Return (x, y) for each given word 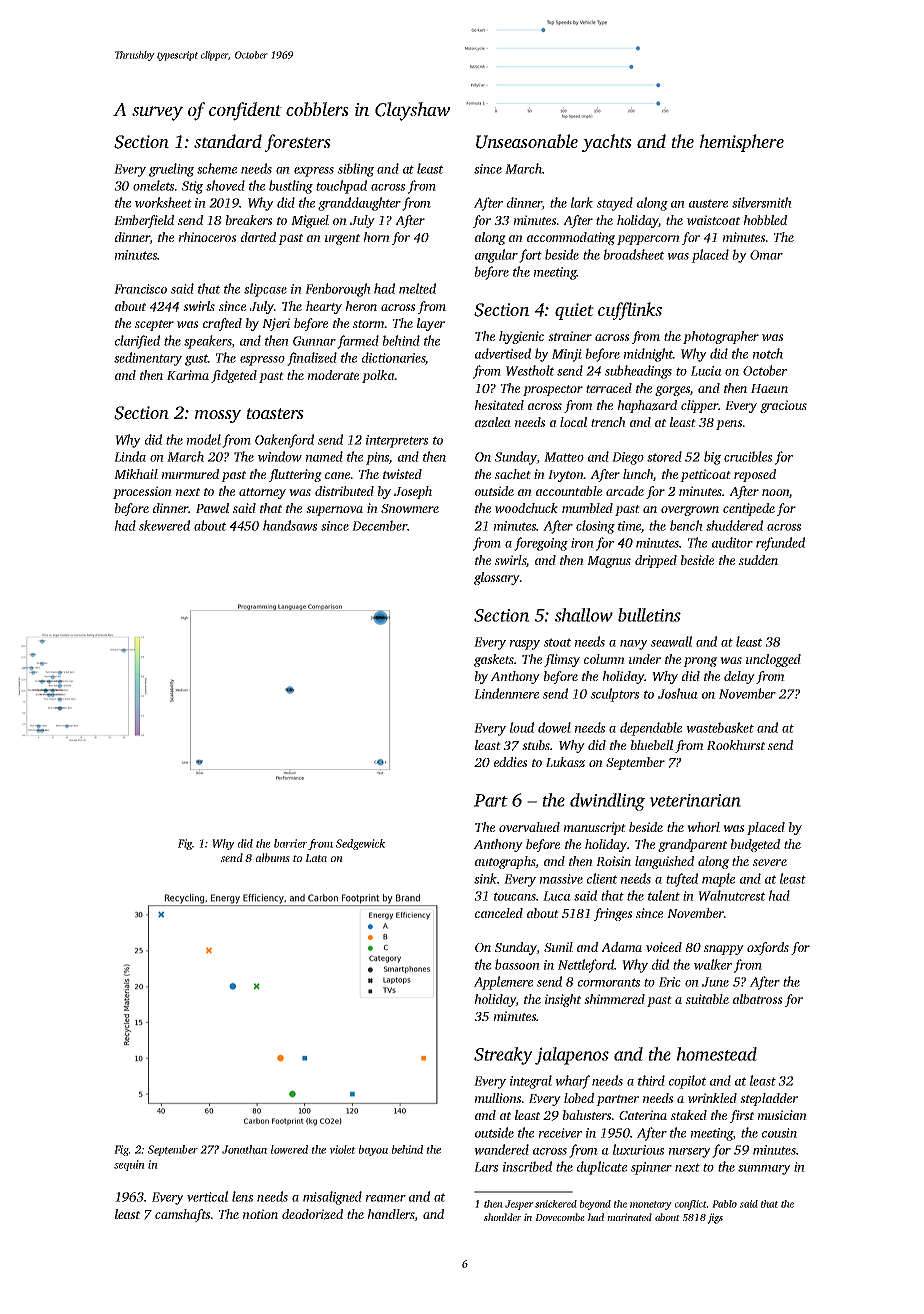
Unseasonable (527, 141)
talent (664, 895)
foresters (297, 143)
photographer (721, 337)
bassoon (517, 964)
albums (273, 857)
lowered (289, 1149)
